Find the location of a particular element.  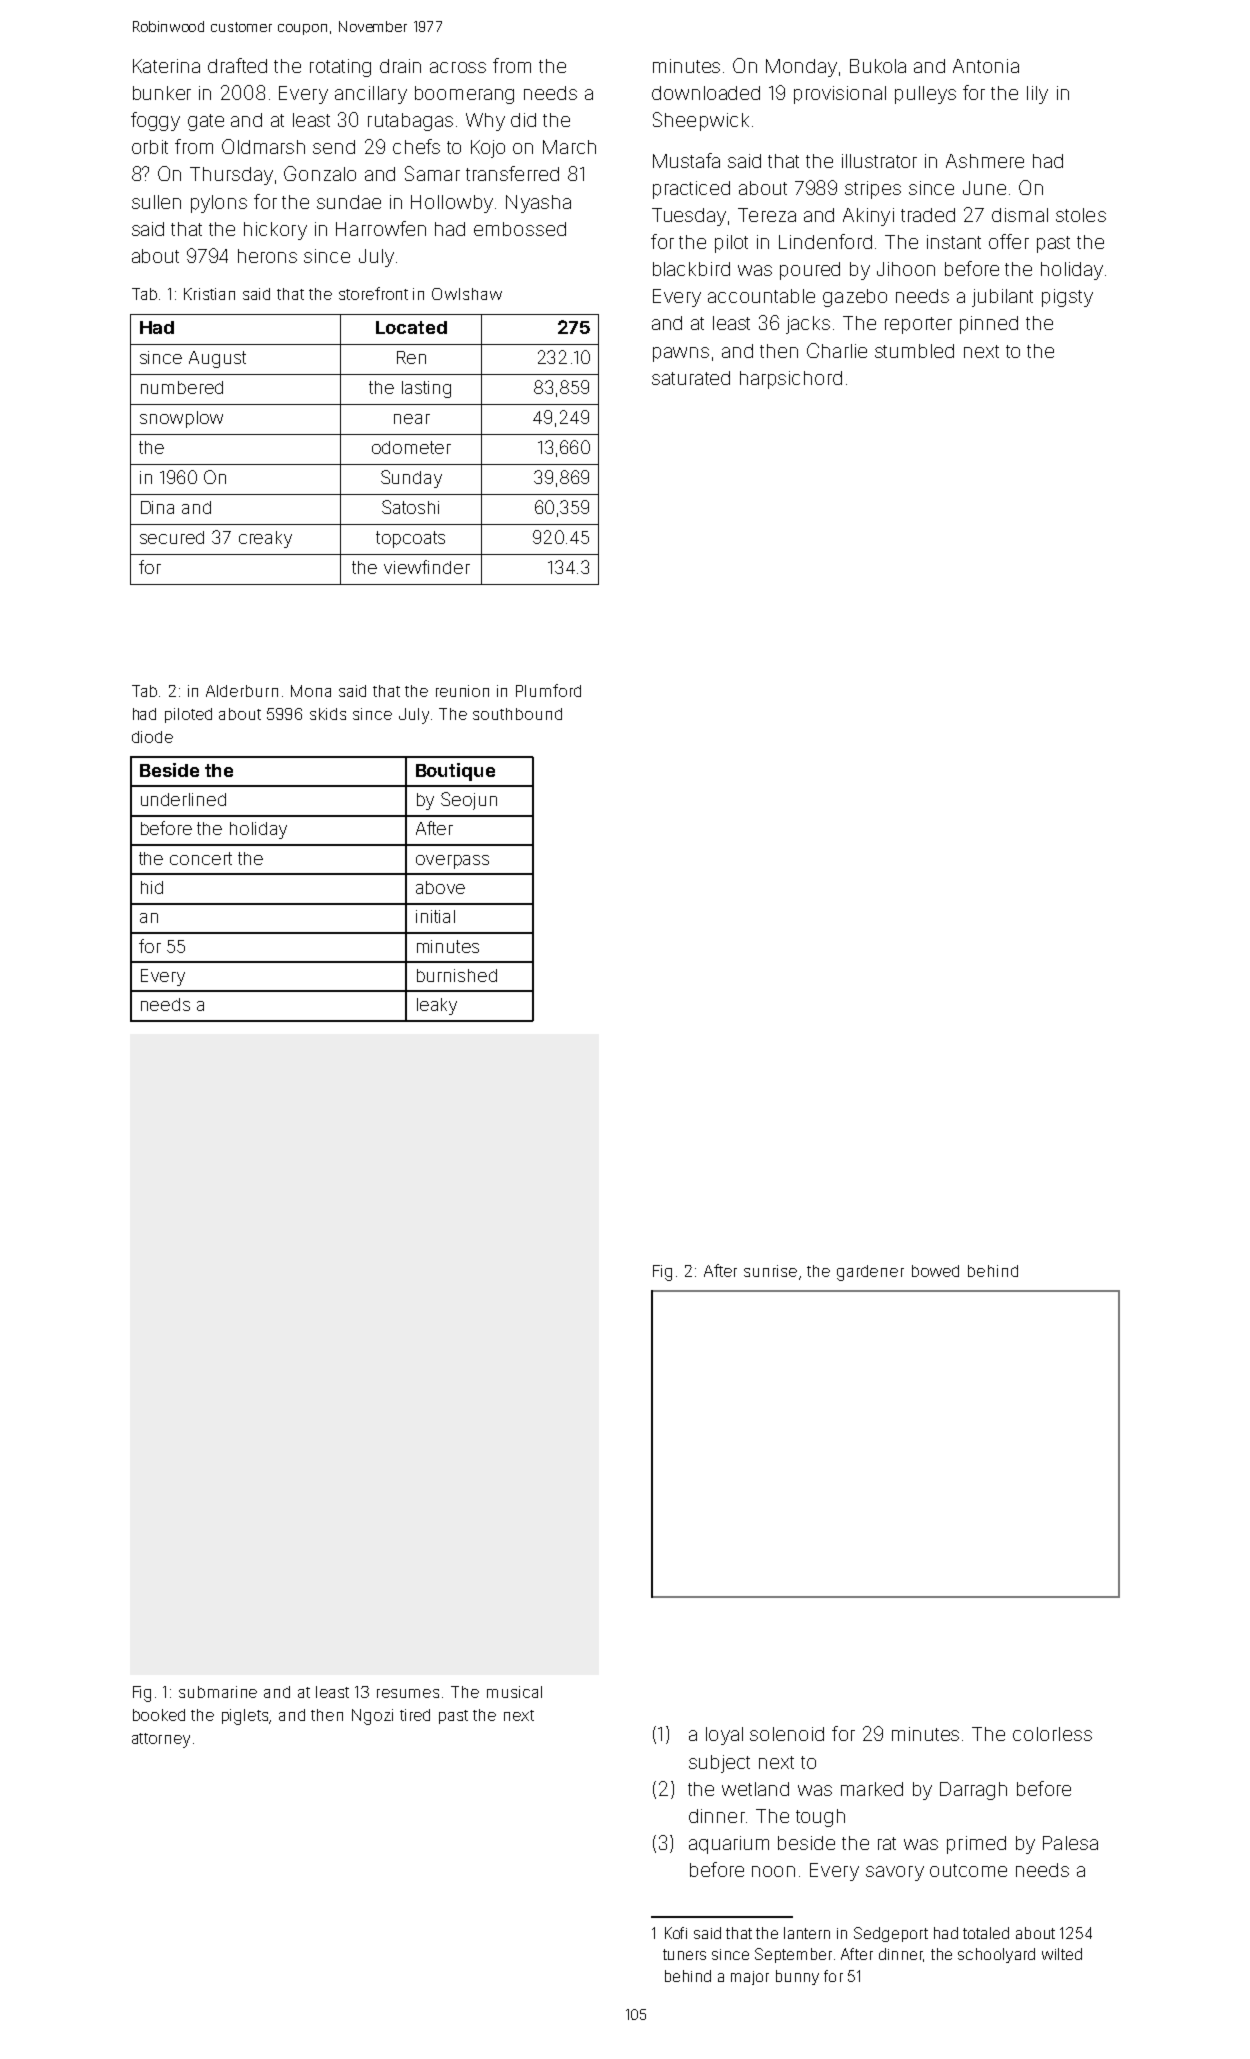

stumbled is located at coordinates (914, 351).
